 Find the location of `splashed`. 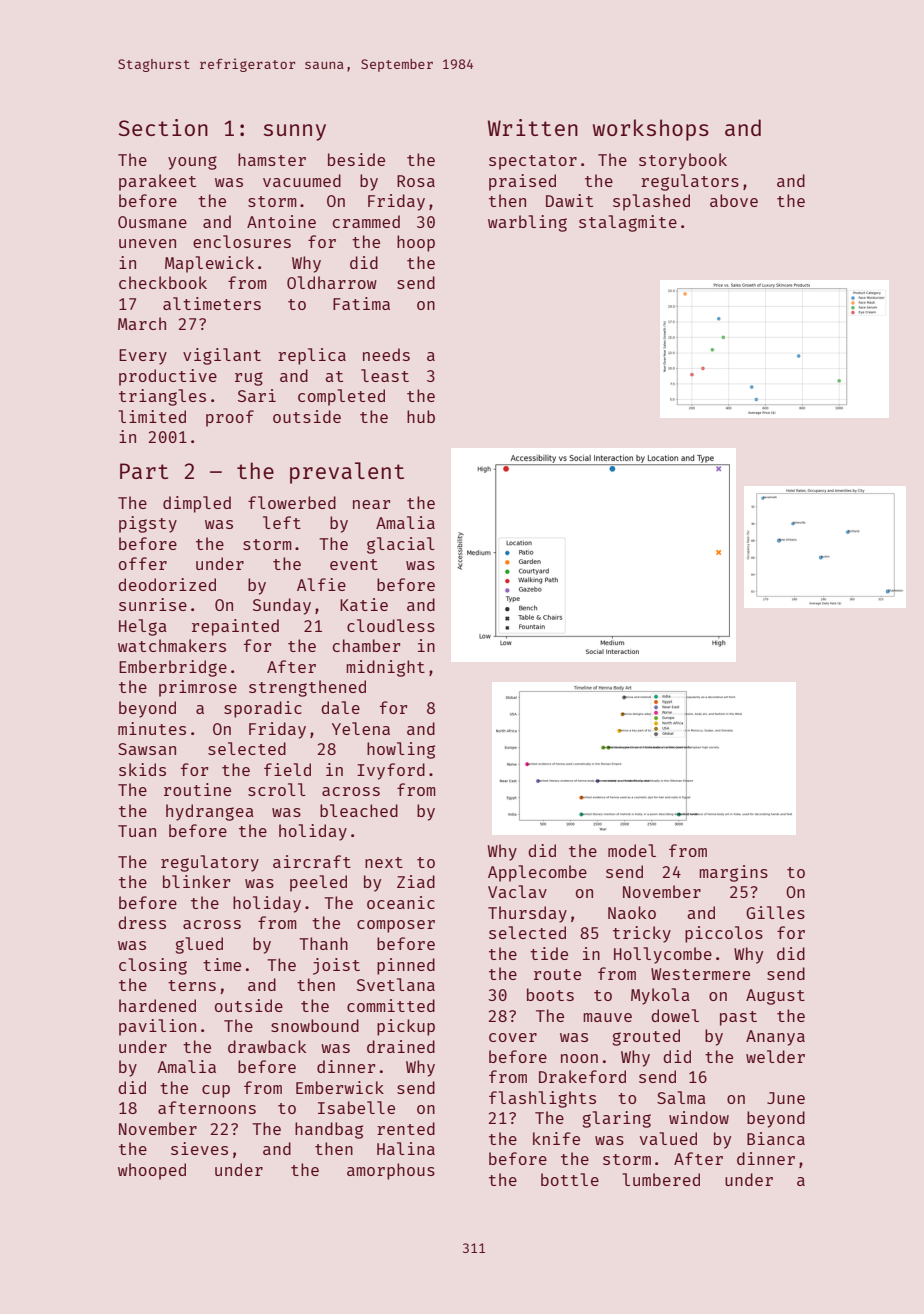

splashed is located at coordinates (651, 202).
